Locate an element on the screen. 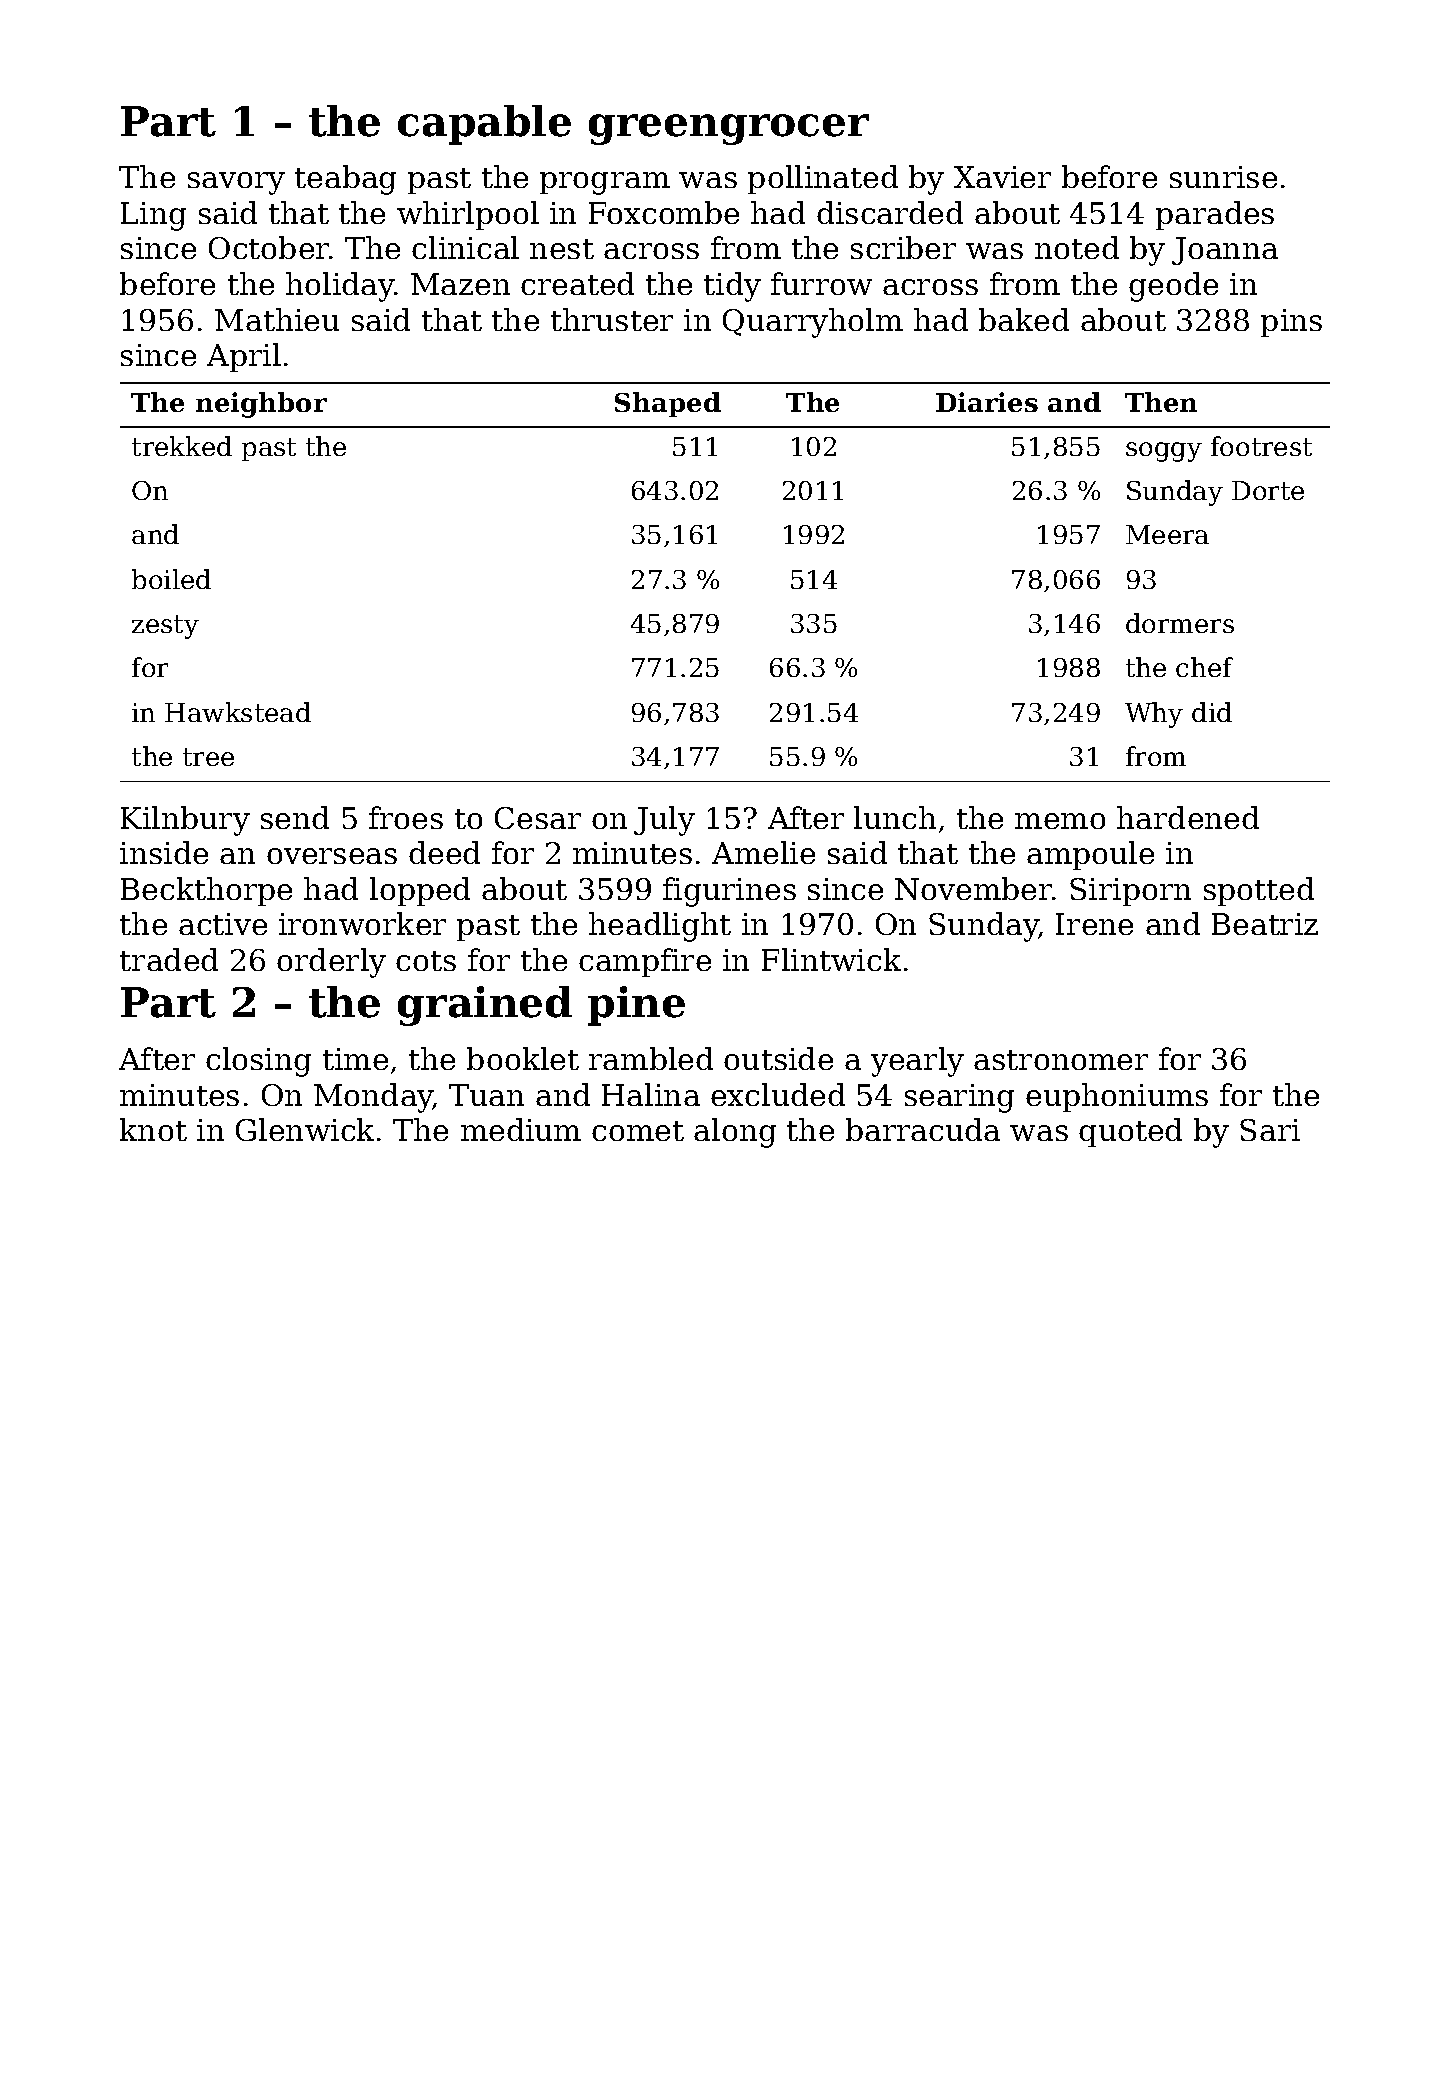 This screenshot has height=2100, width=1450. capable is located at coordinates (484, 125).
